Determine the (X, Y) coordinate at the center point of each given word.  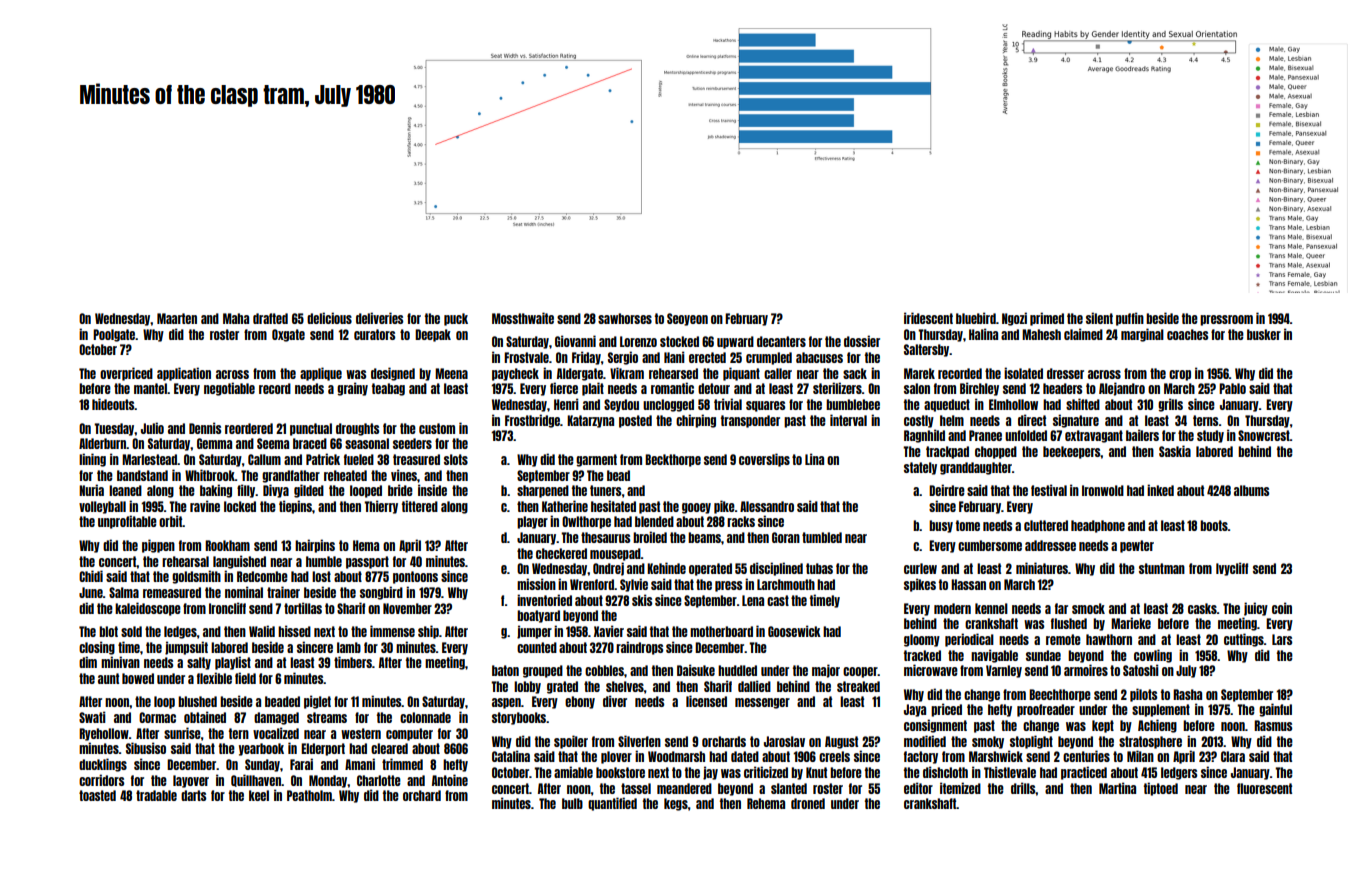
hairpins (315, 546)
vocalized (276, 733)
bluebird (976, 318)
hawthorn (1109, 639)
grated (562, 687)
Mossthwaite (523, 318)
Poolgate (114, 335)
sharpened (543, 491)
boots (1214, 525)
